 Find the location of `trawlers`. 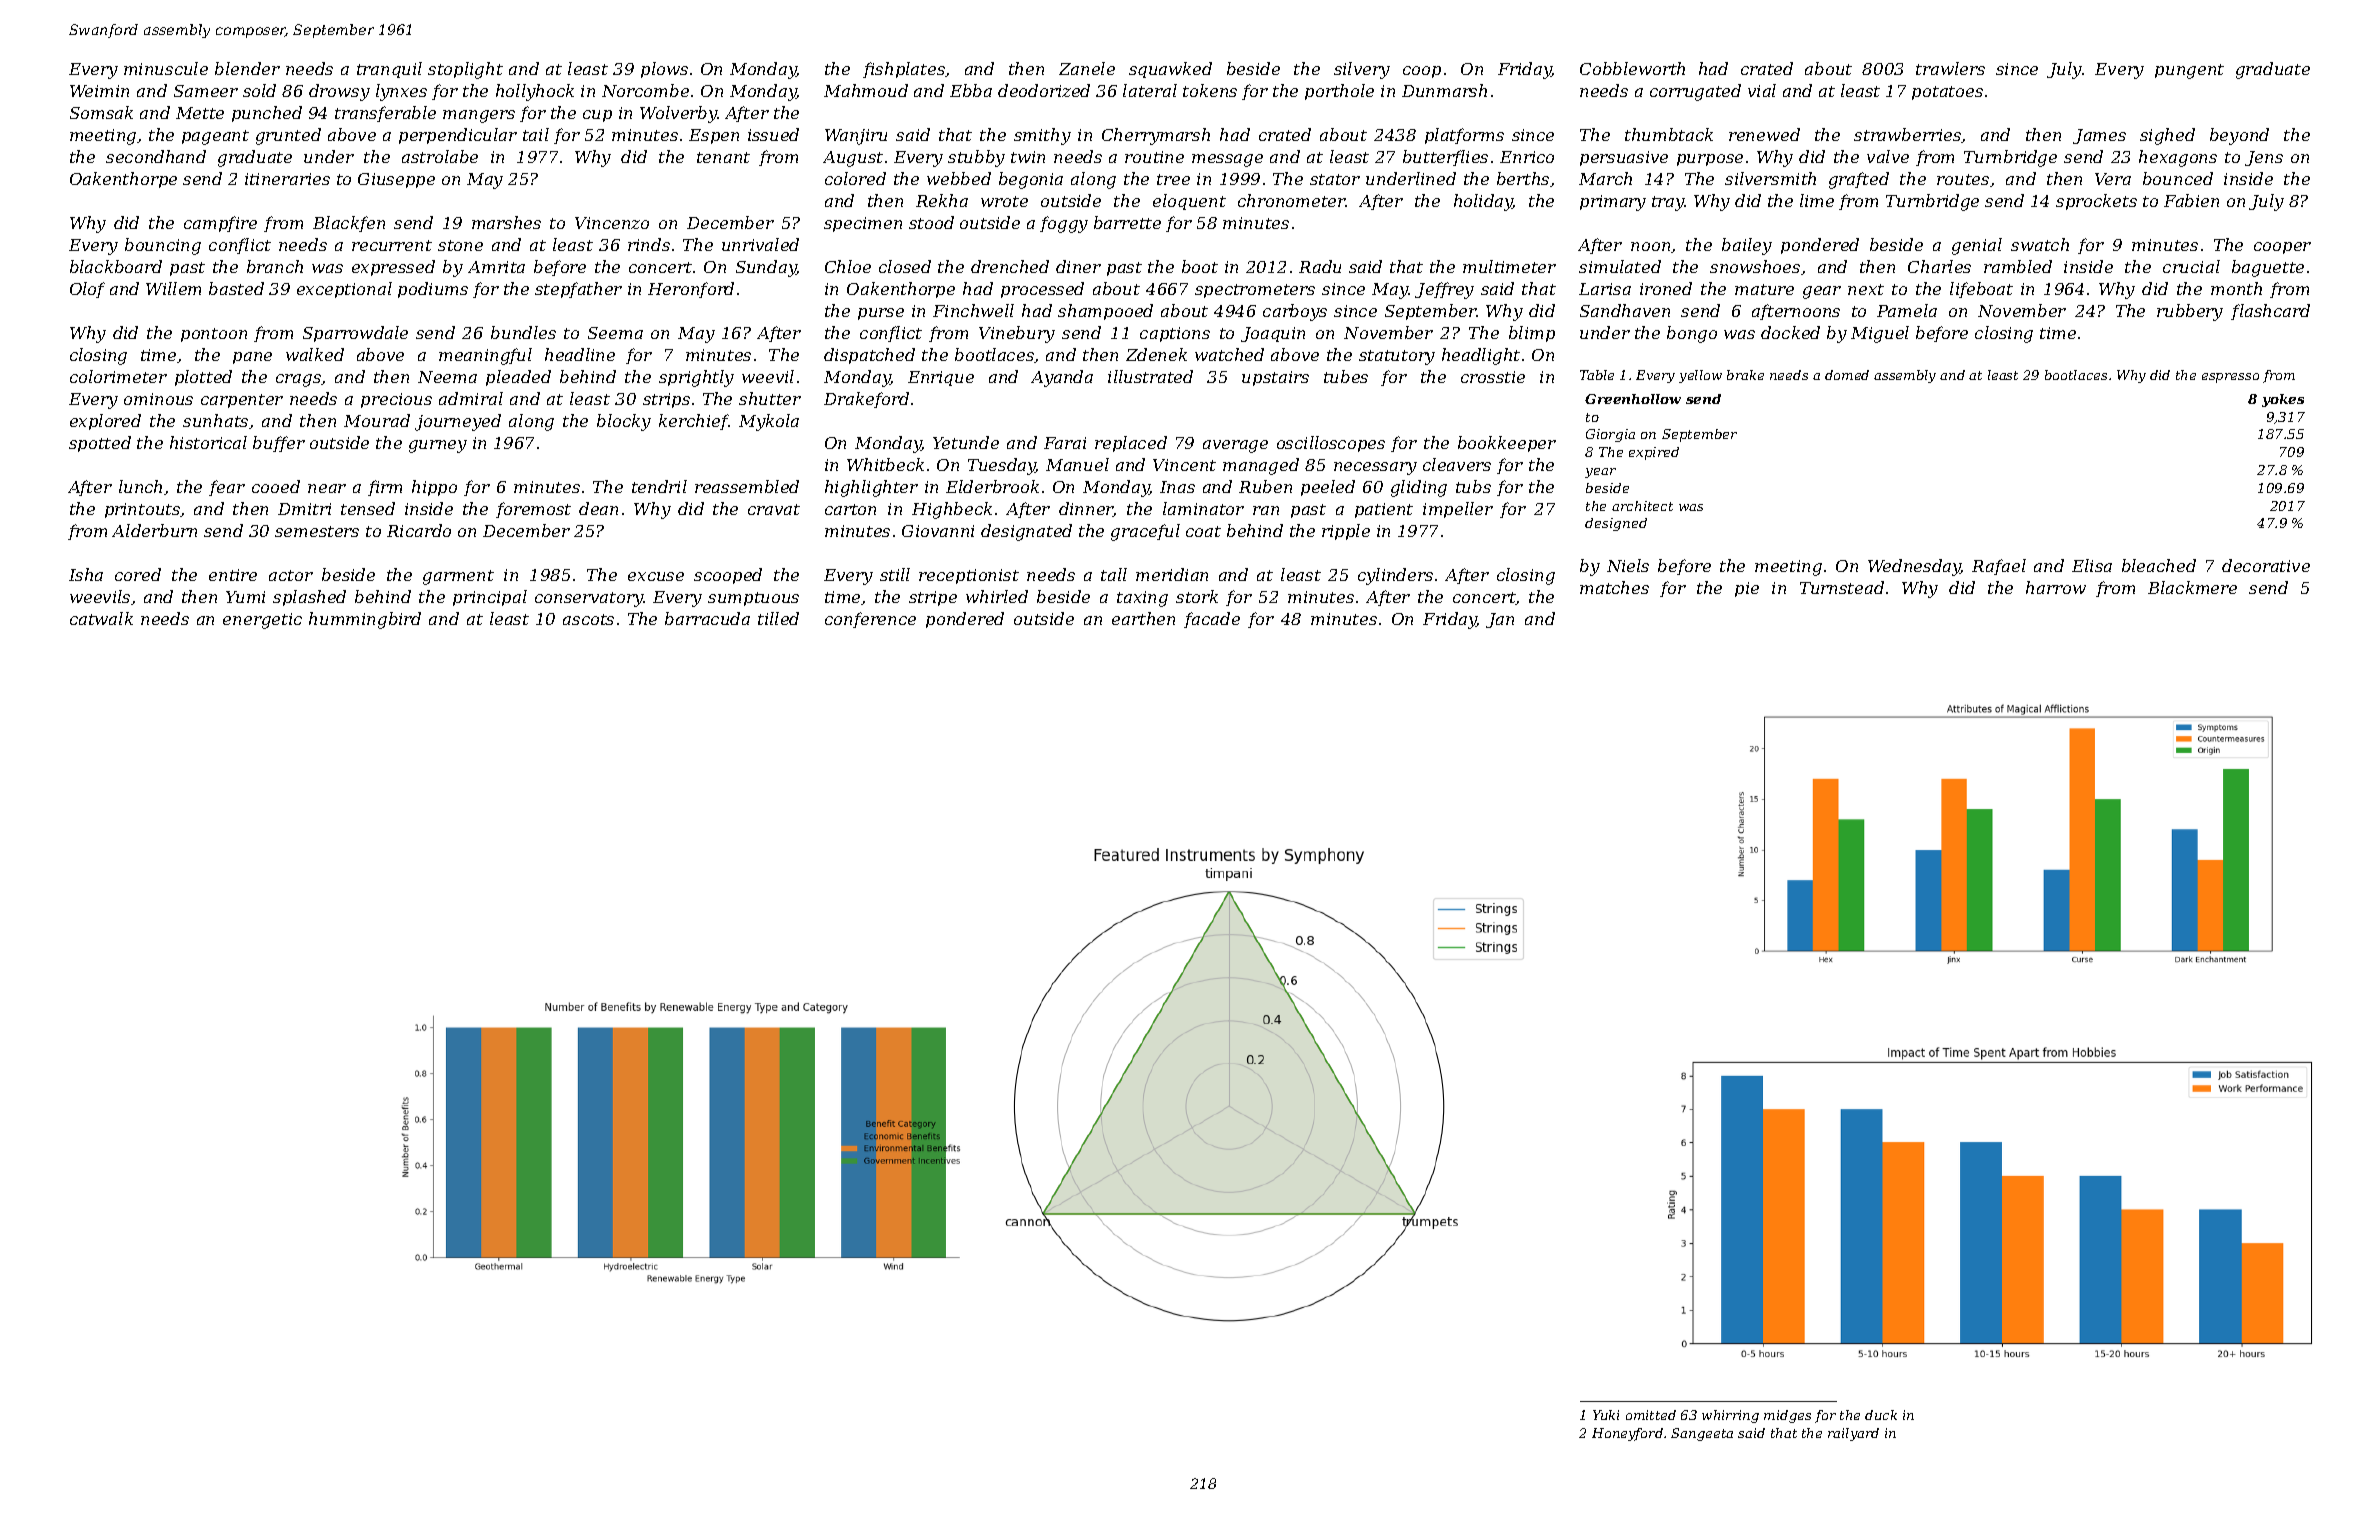

trawlers is located at coordinates (1950, 68).
